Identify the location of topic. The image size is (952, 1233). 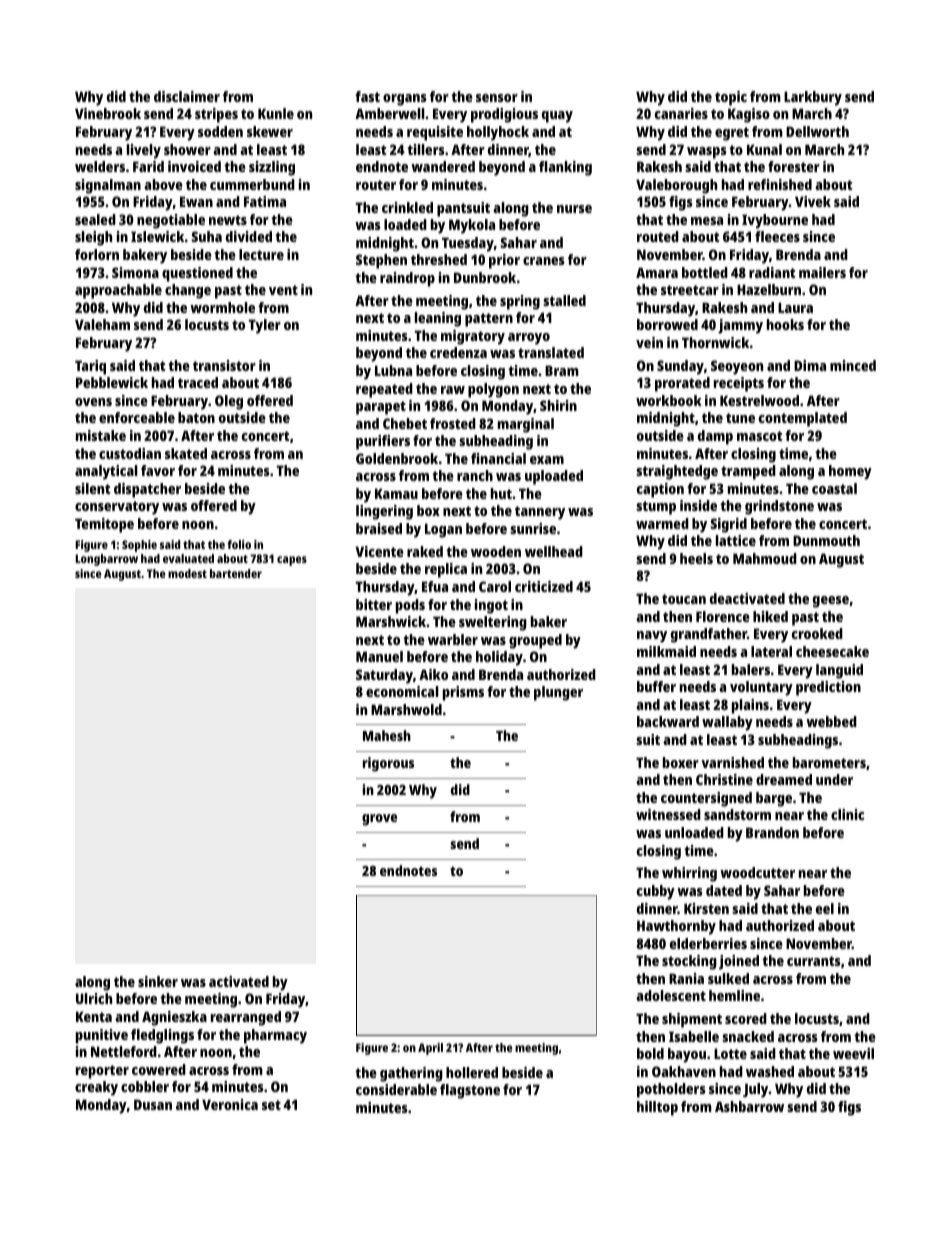
(731, 98).
